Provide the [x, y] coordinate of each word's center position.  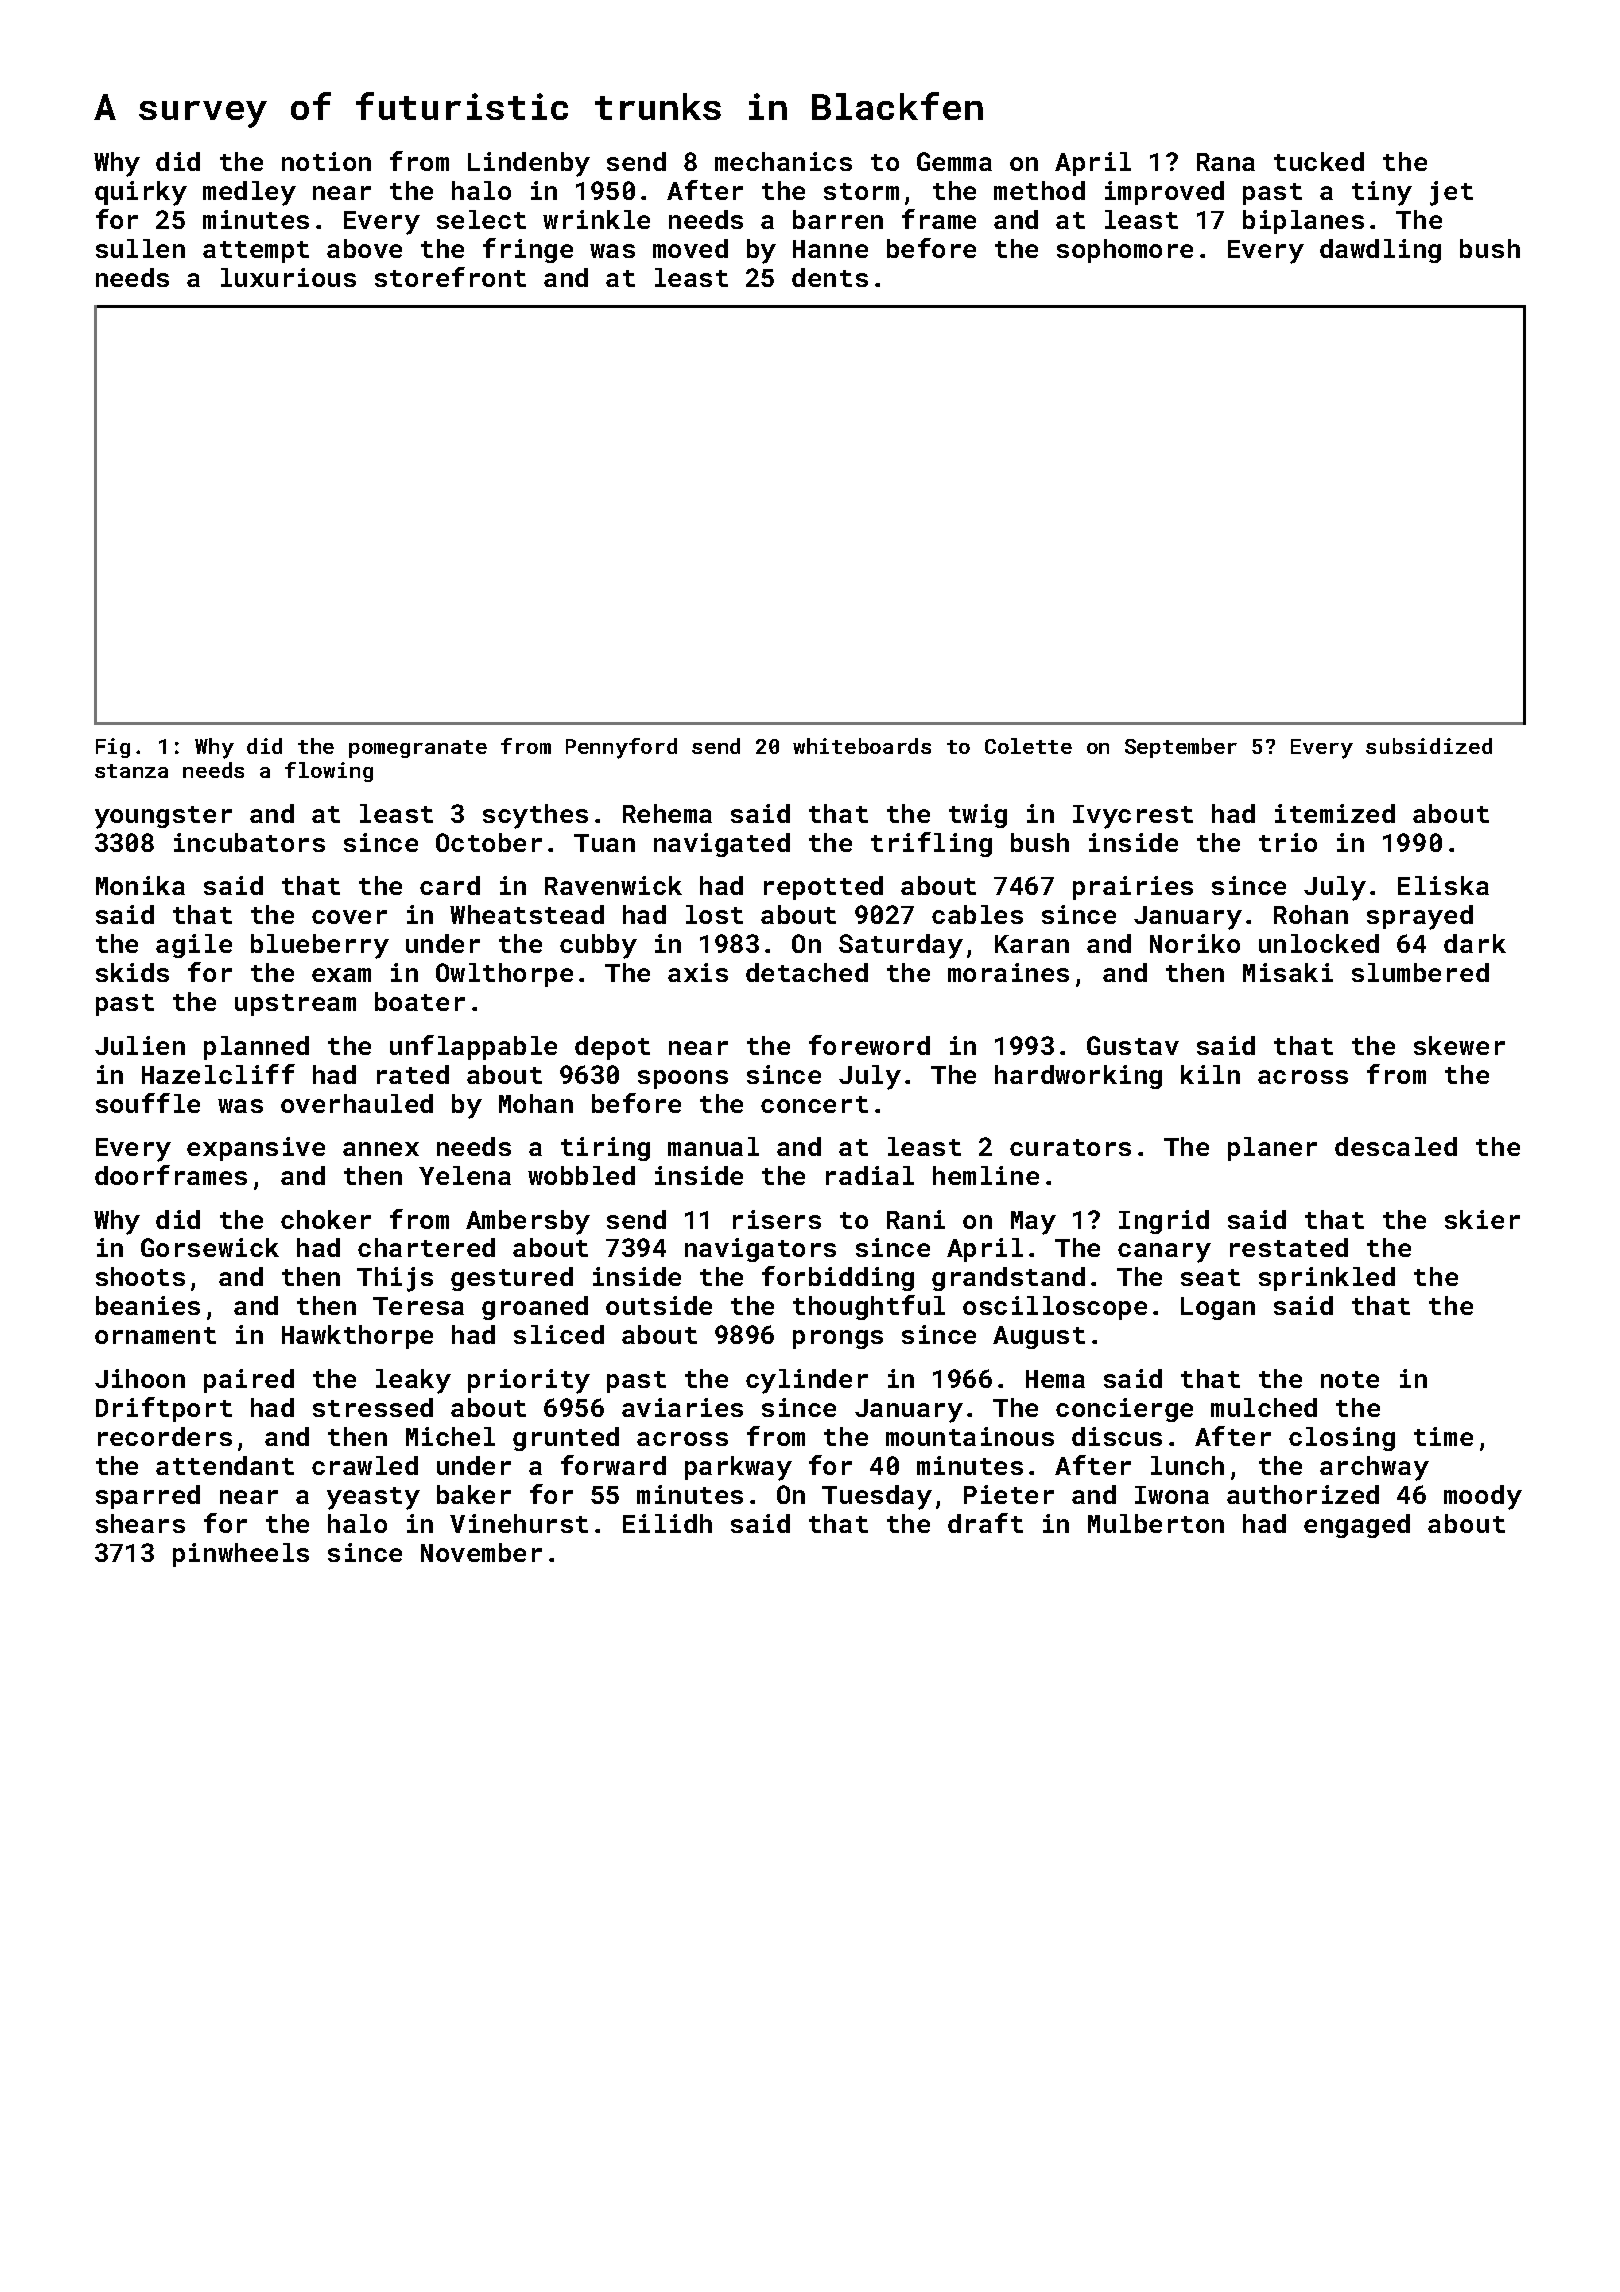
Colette [1028, 746]
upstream [295, 1005]
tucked [1319, 161]
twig [978, 816]
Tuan [604, 843]
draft [985, 1523]
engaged [1357, 1526]
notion [326, 161]
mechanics [783, 161]
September [1181, 748]
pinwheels [241, 1555]
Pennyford [621, 748]
